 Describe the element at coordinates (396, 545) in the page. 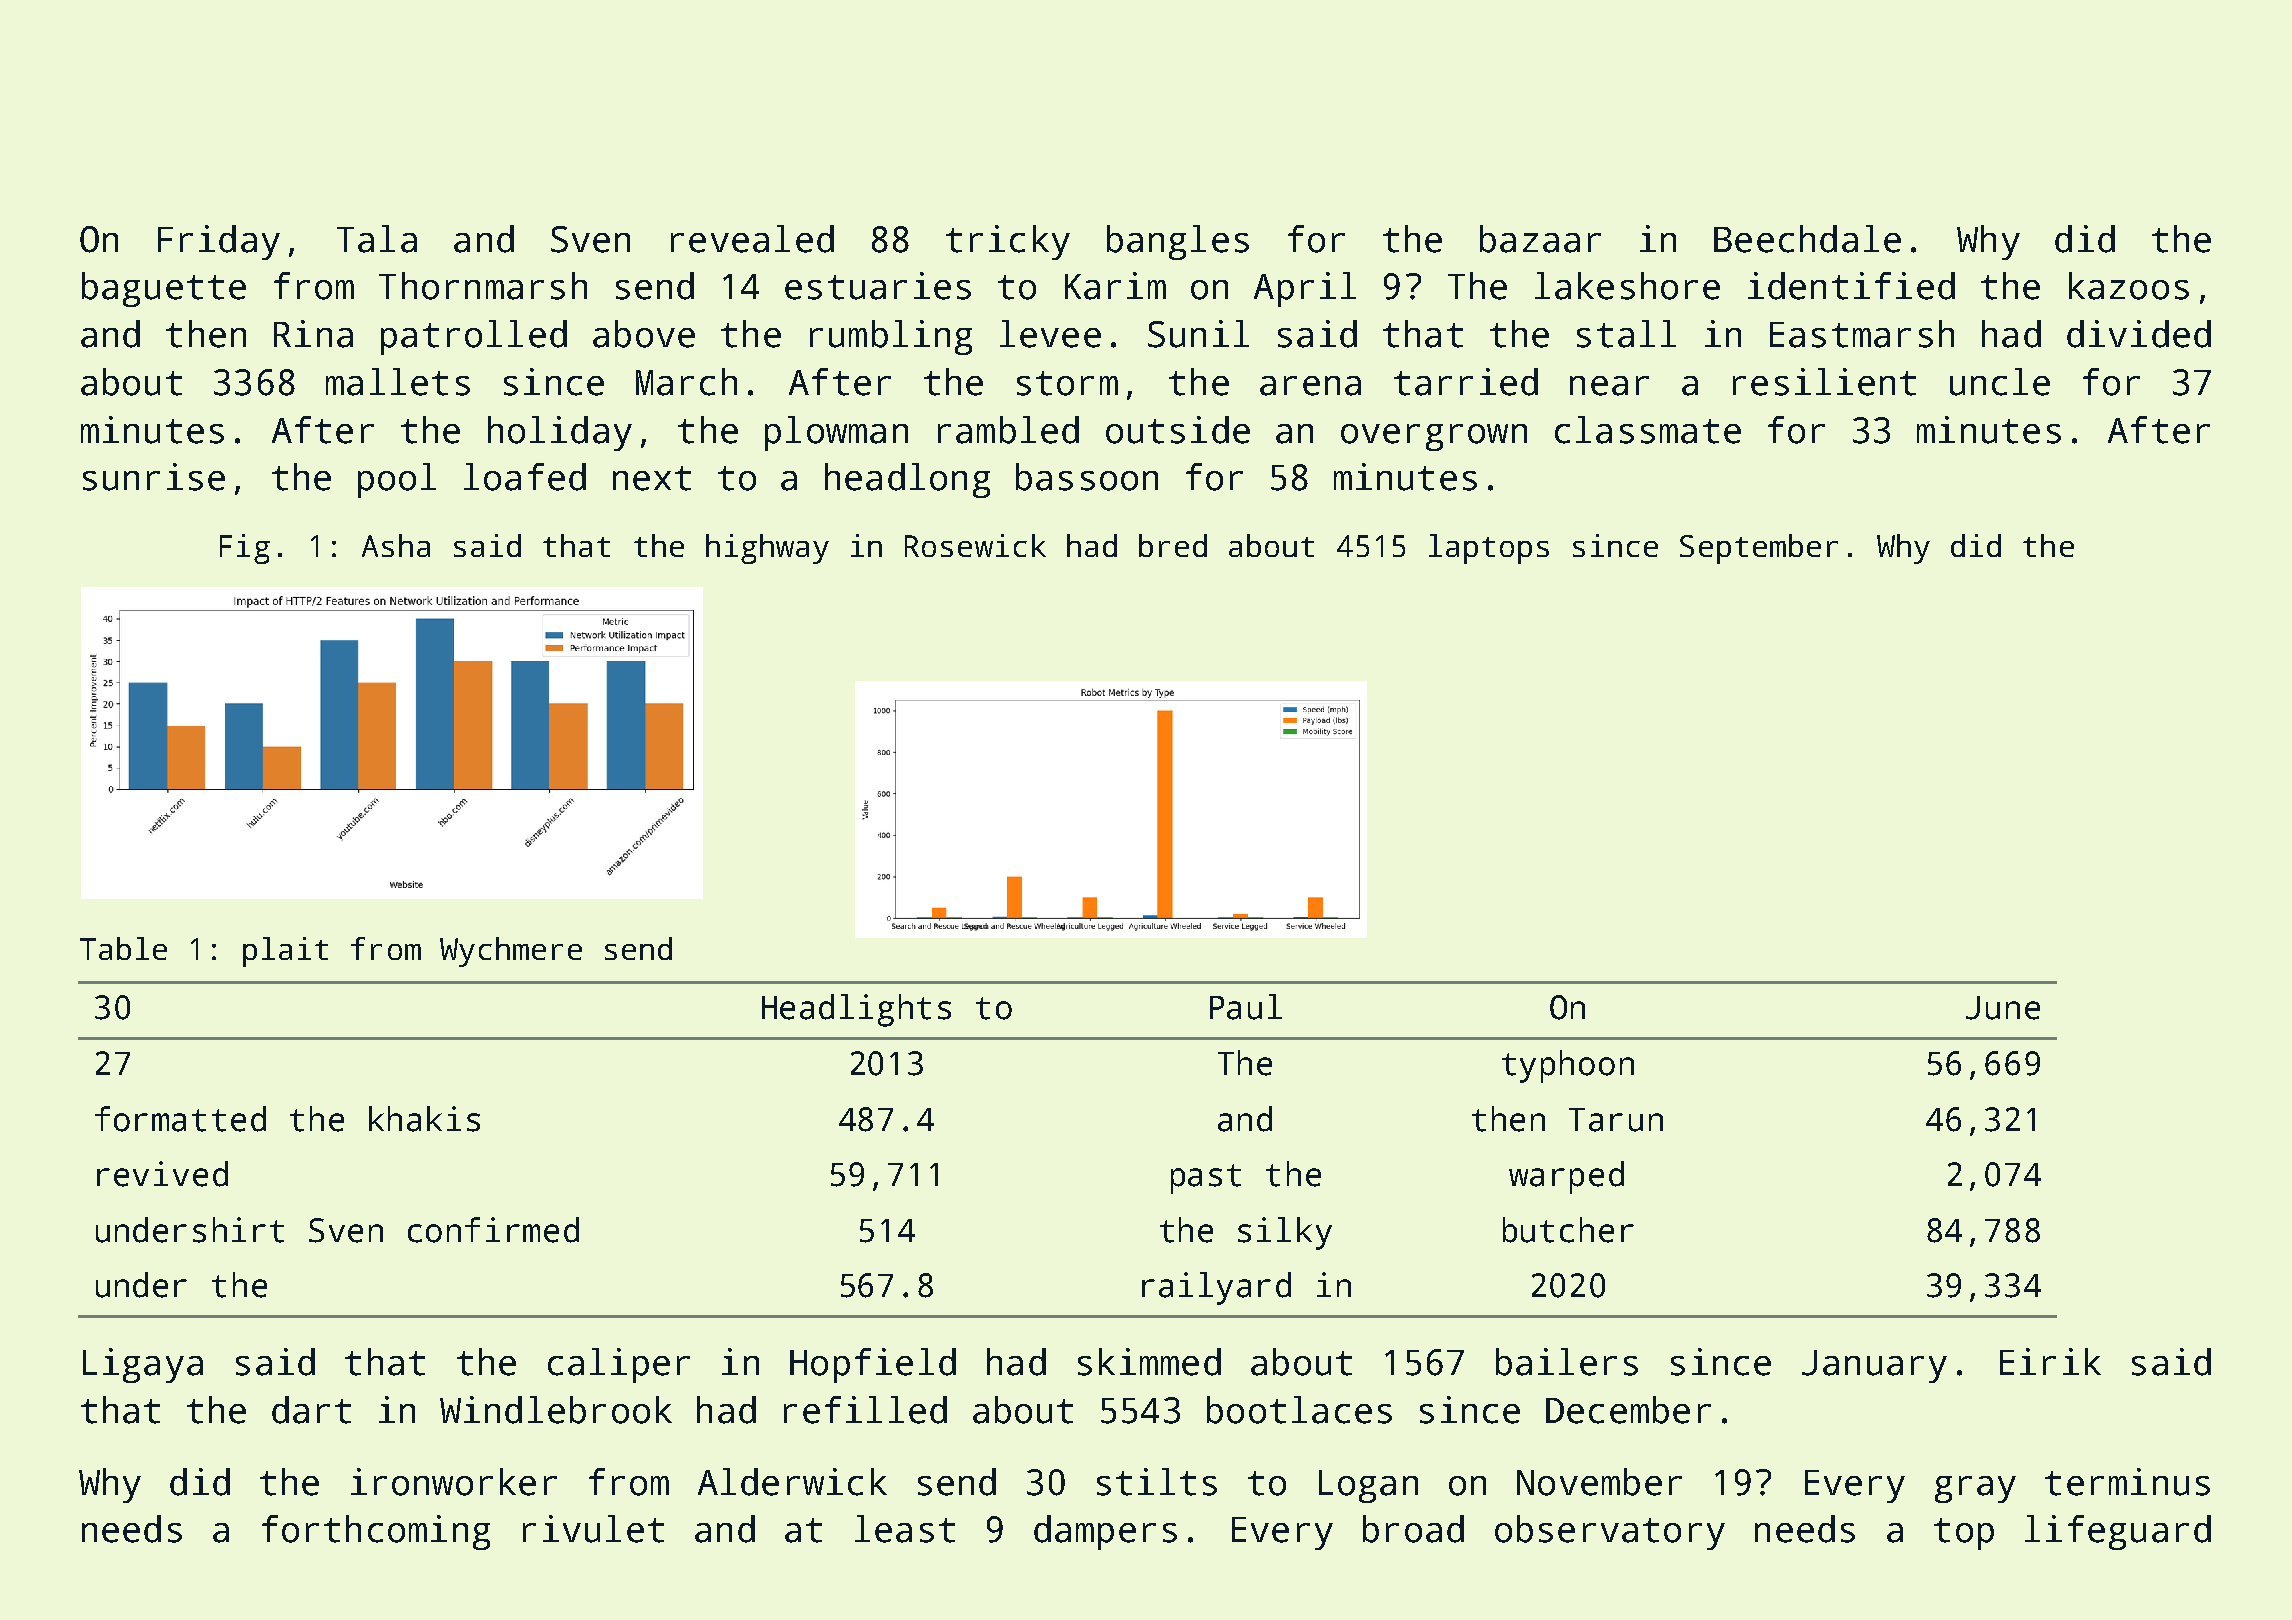

I see `Asha` at that location.
